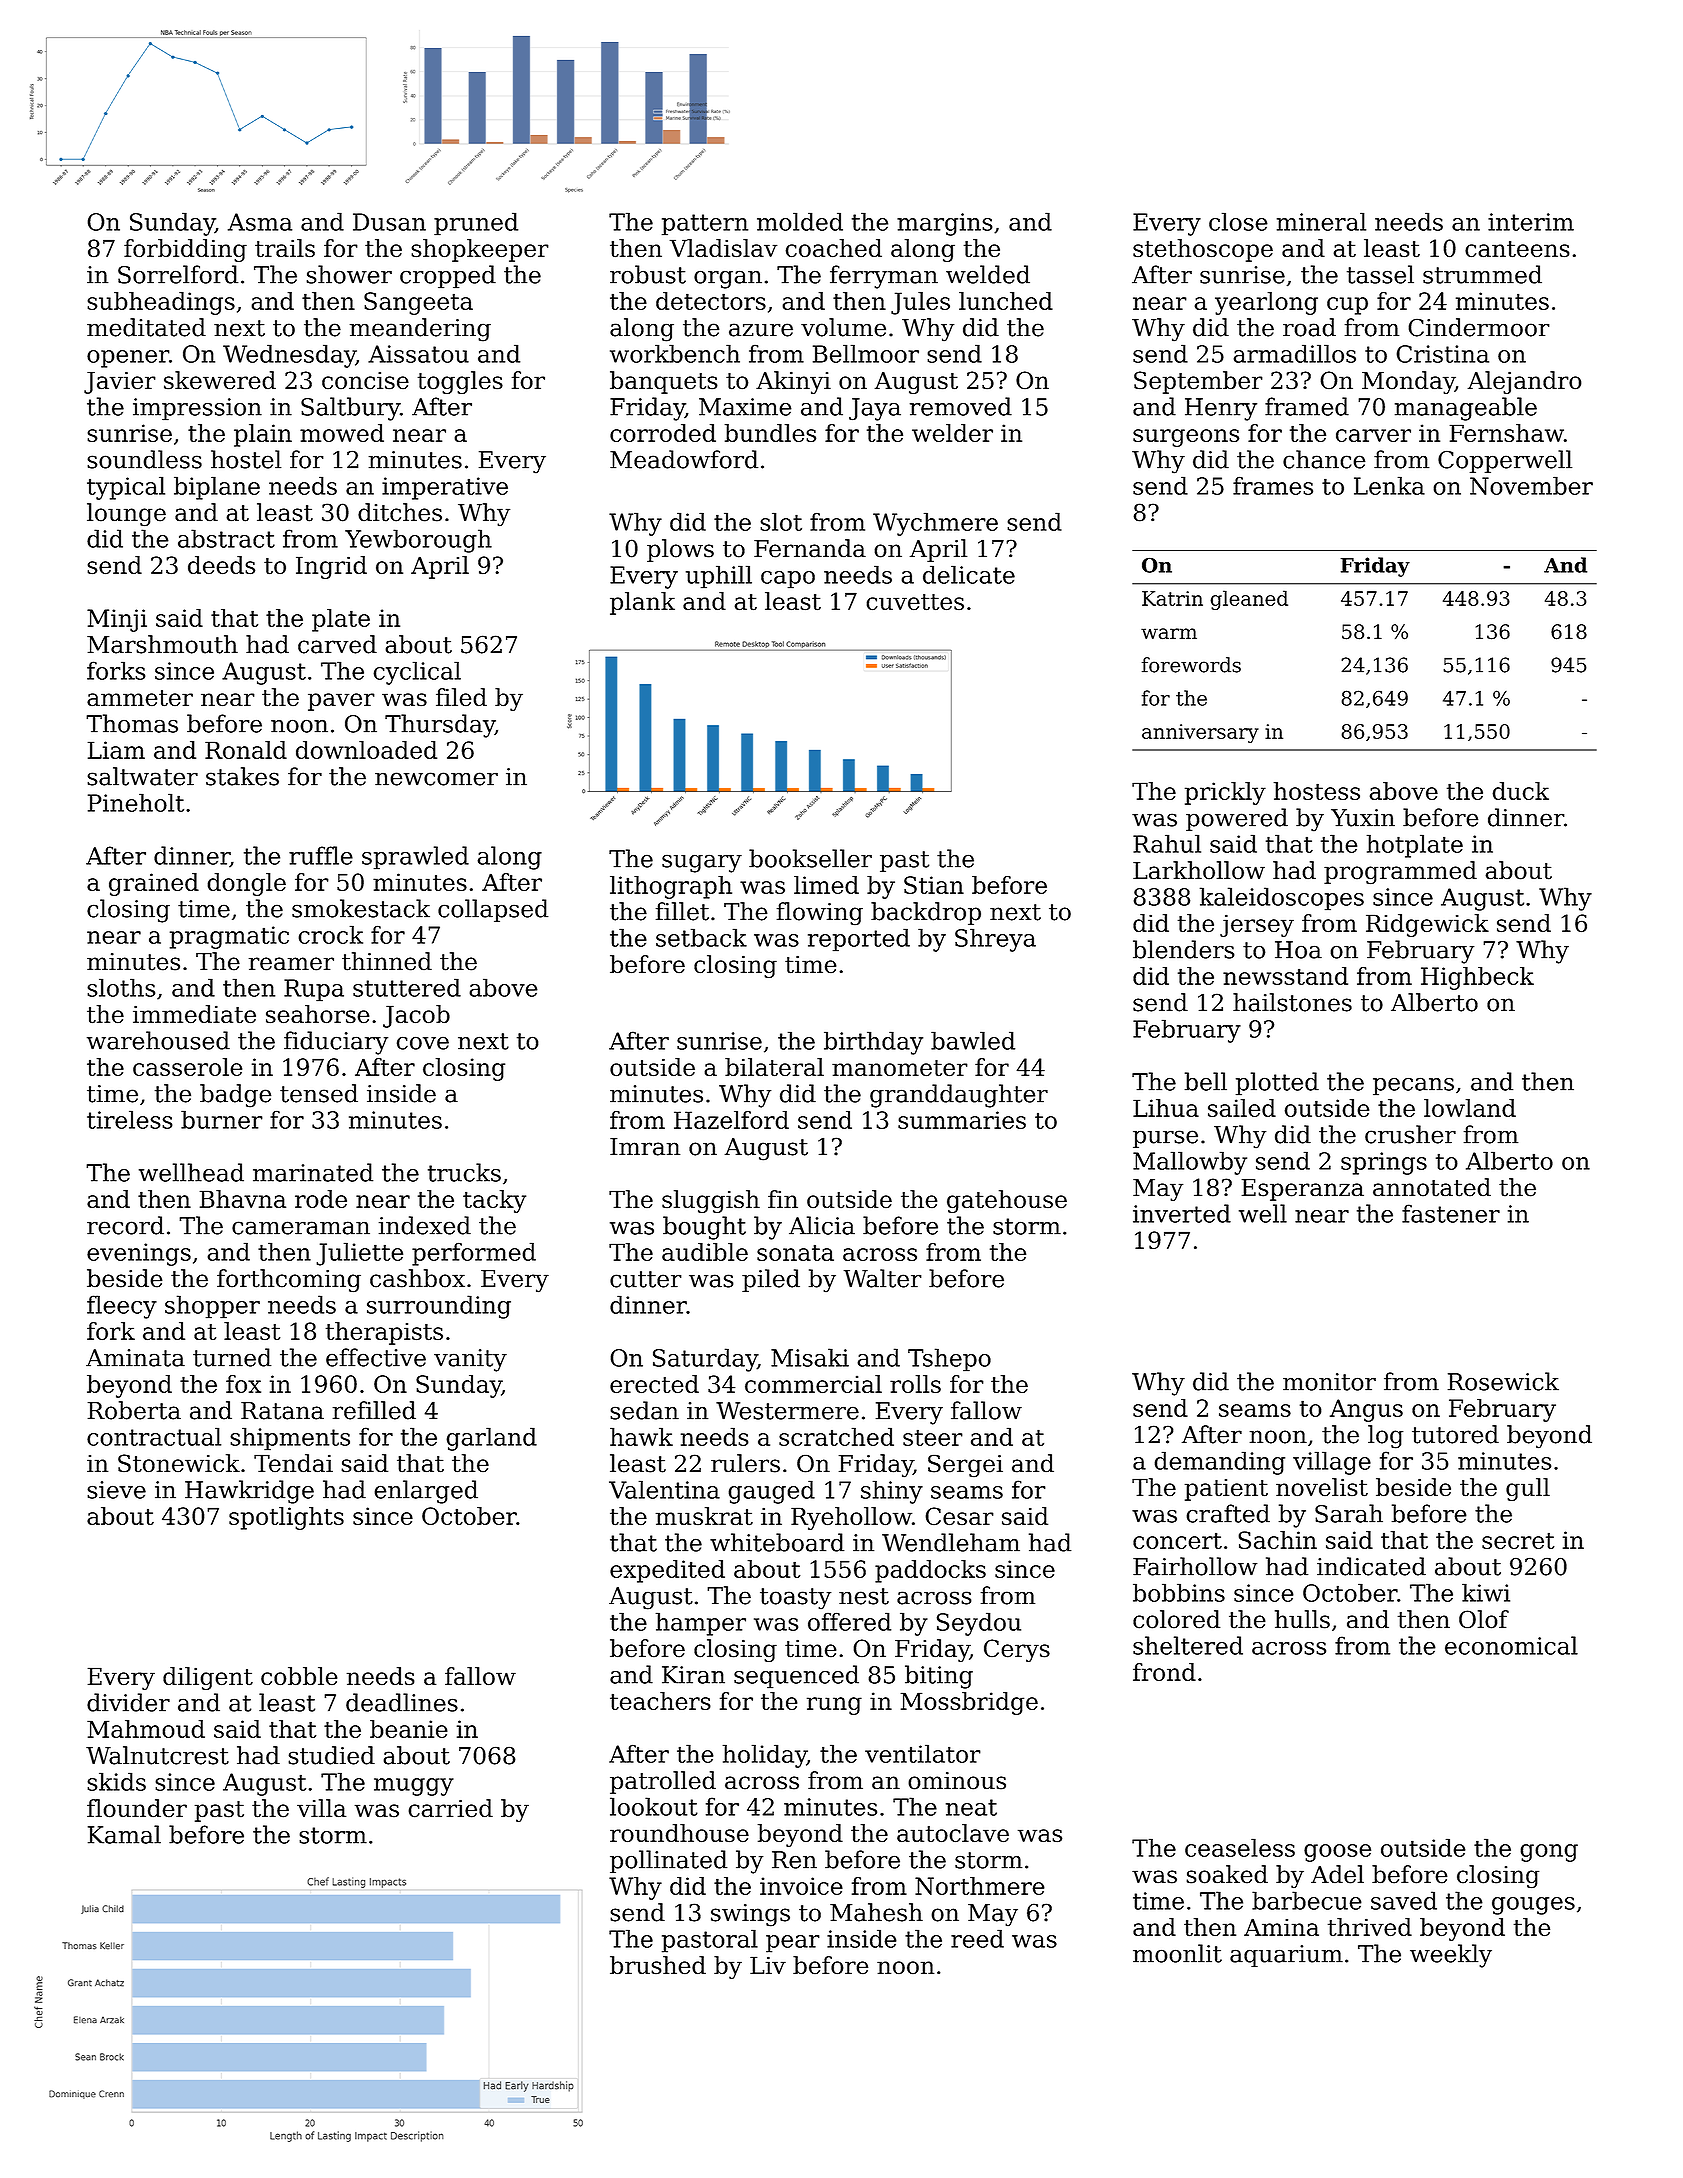 The height and width of the page is (2178, 1683). Describe the element at coordinates (260, 222) in the page. I see `Asma` at that location.
